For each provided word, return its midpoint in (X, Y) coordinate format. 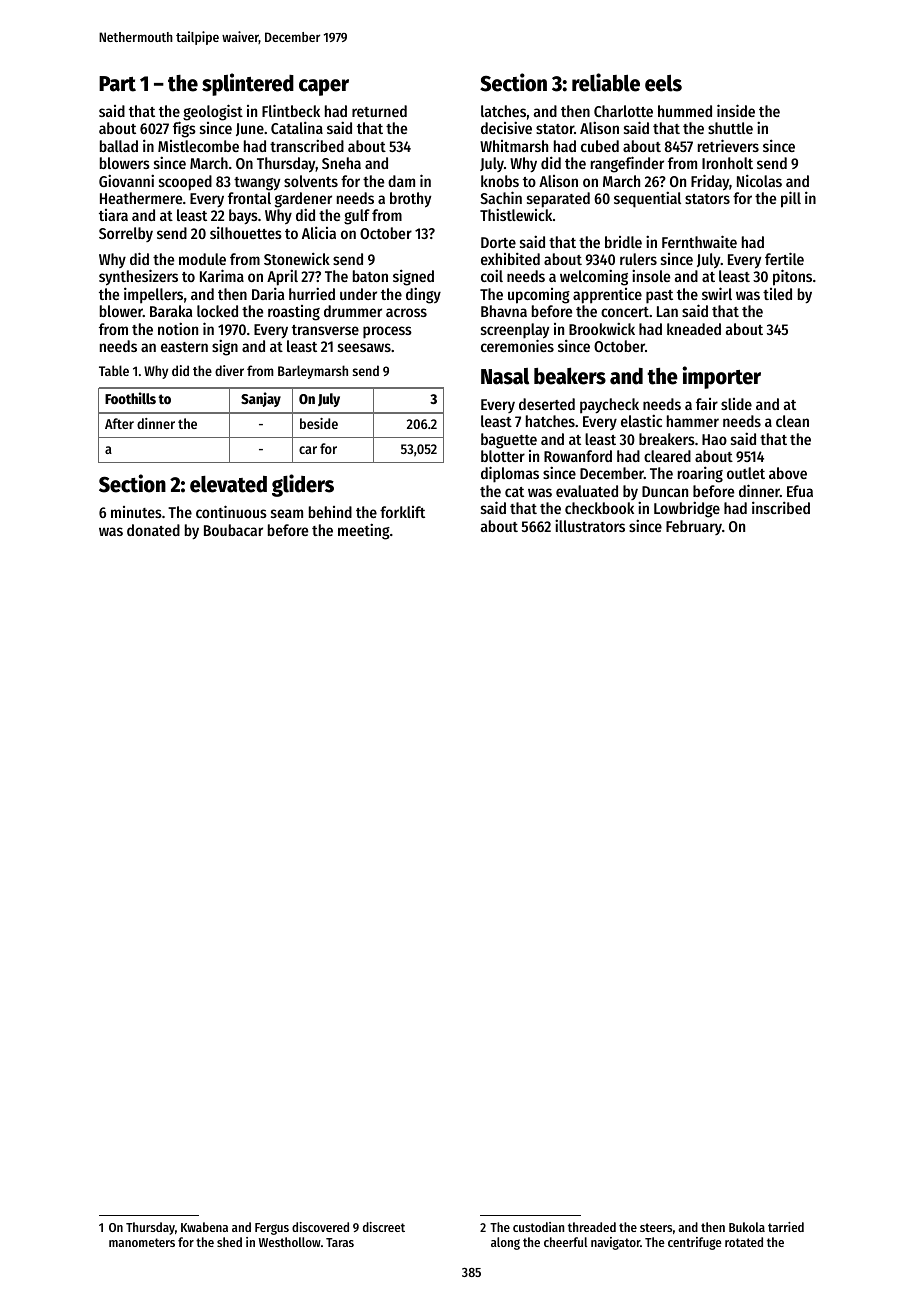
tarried (786, 1227)
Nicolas (759, 180)
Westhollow (290, 1242)
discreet (384, 1227)
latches (503, 111)
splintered (248, 84)
